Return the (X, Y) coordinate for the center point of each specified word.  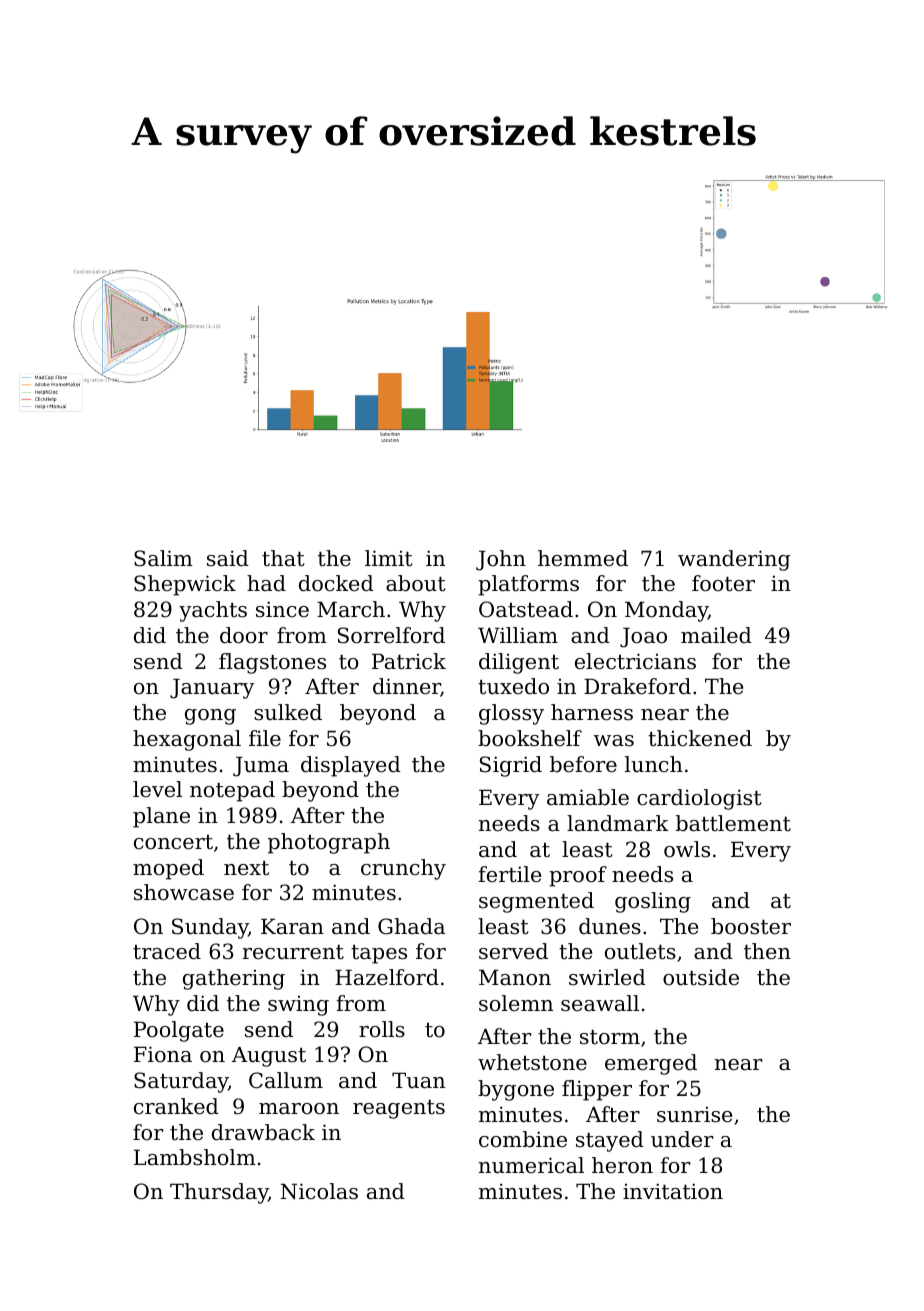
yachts (213, 611)
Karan (292, 926)
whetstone (532, 1062)
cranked (176, 1106)
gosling (653, 902)
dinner (407, 687)
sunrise (694, 1115)
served (513, 951)
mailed (716, 635)
